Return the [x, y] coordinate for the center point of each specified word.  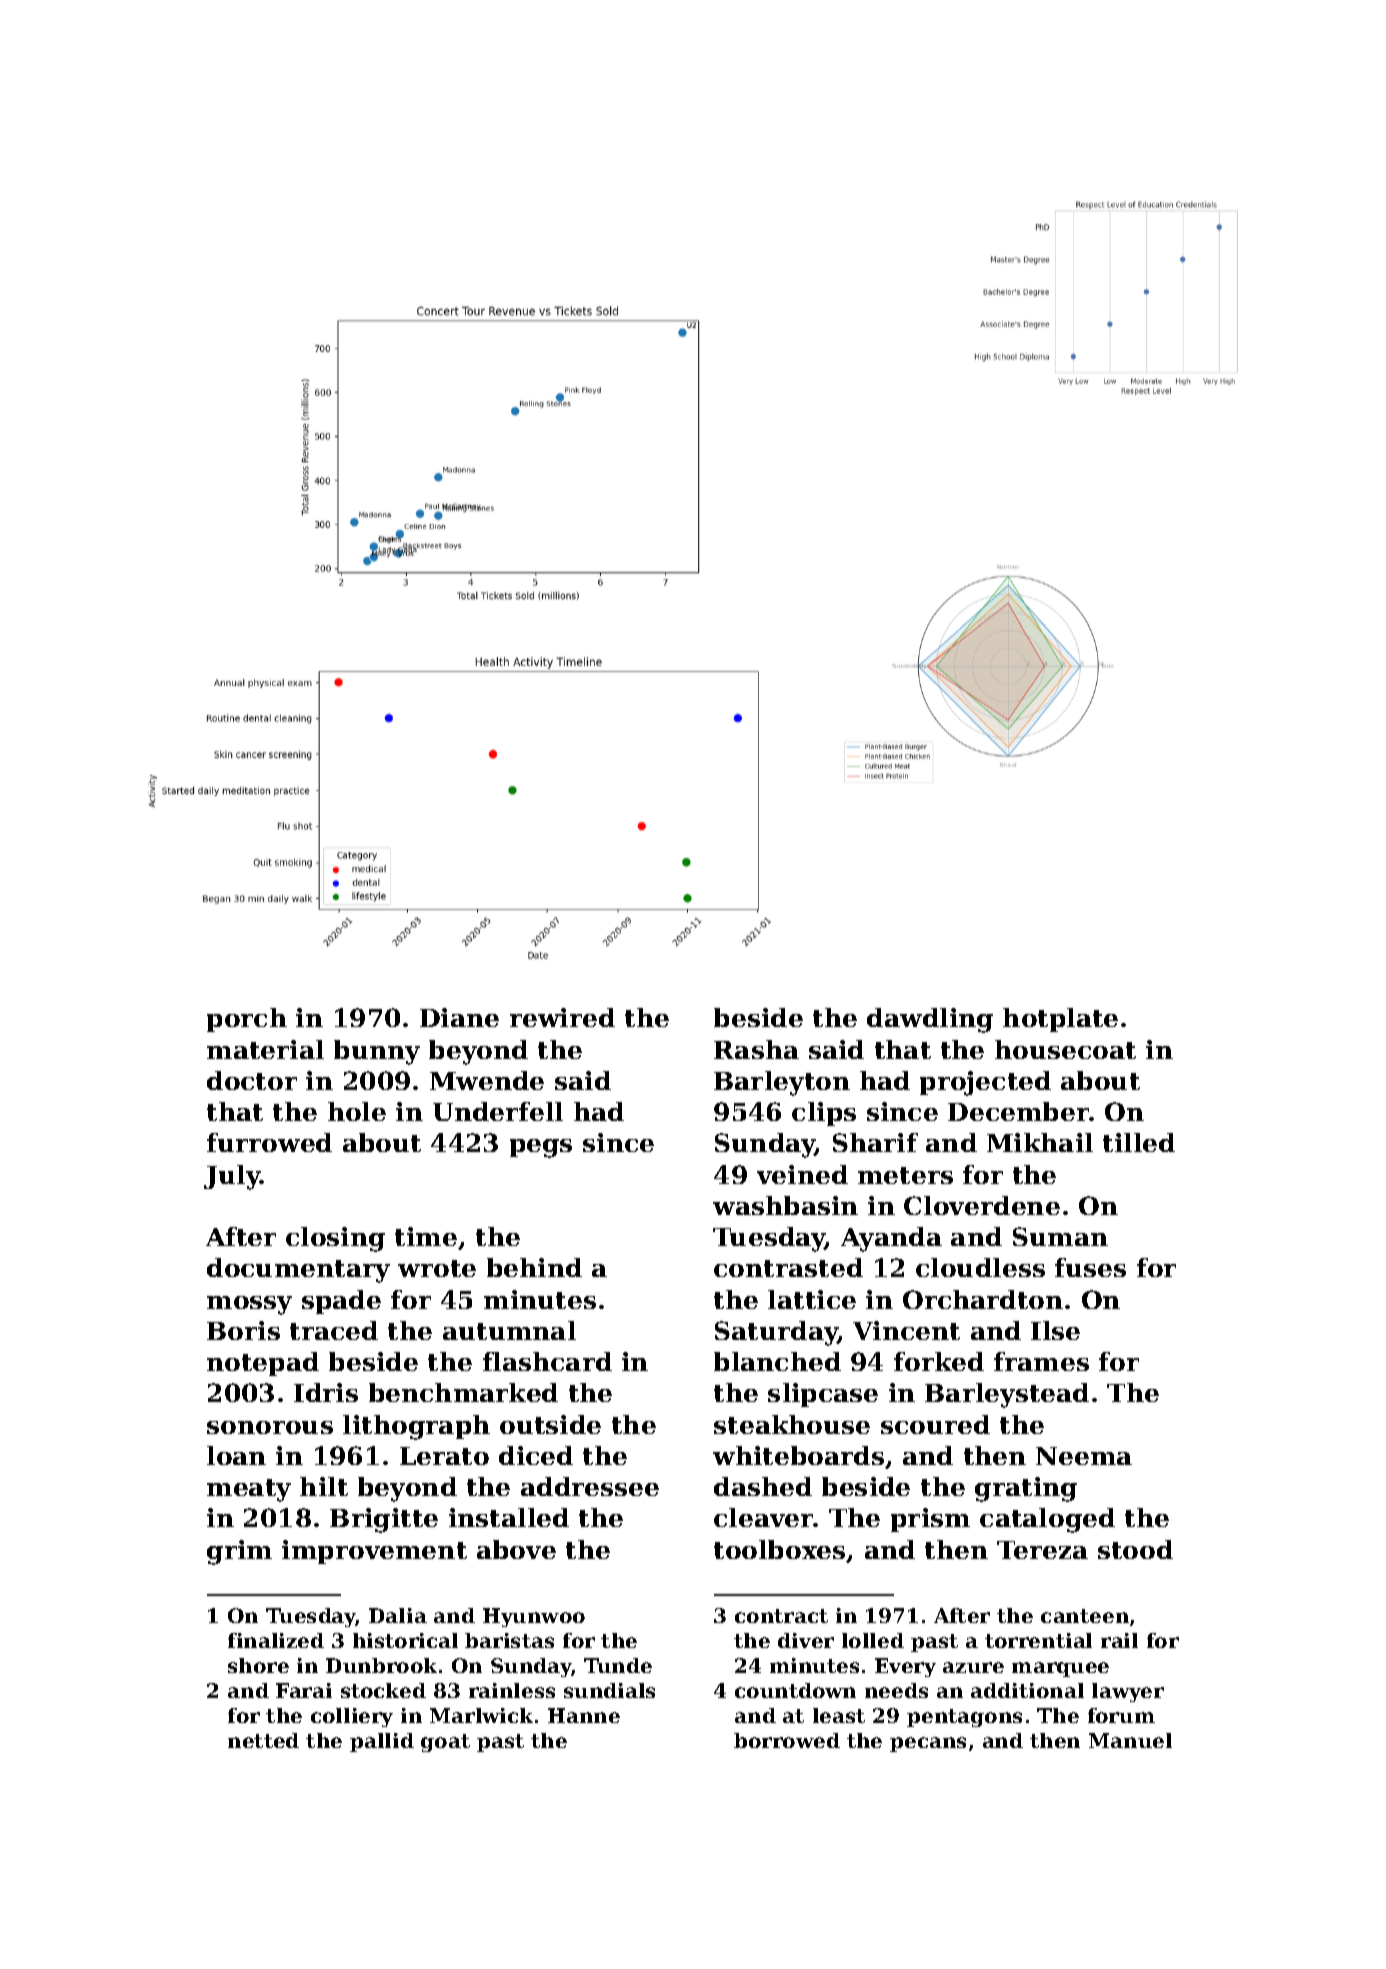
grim [239, 1552]
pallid [382, 1742]
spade [341, 1302]
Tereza [1042, 1550]
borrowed [787, 1740]
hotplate [1060, 1020]
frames [1041, 1361]
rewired [562, 1017]
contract [781, 1616]
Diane [459, 1017]
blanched [777, 1361]
